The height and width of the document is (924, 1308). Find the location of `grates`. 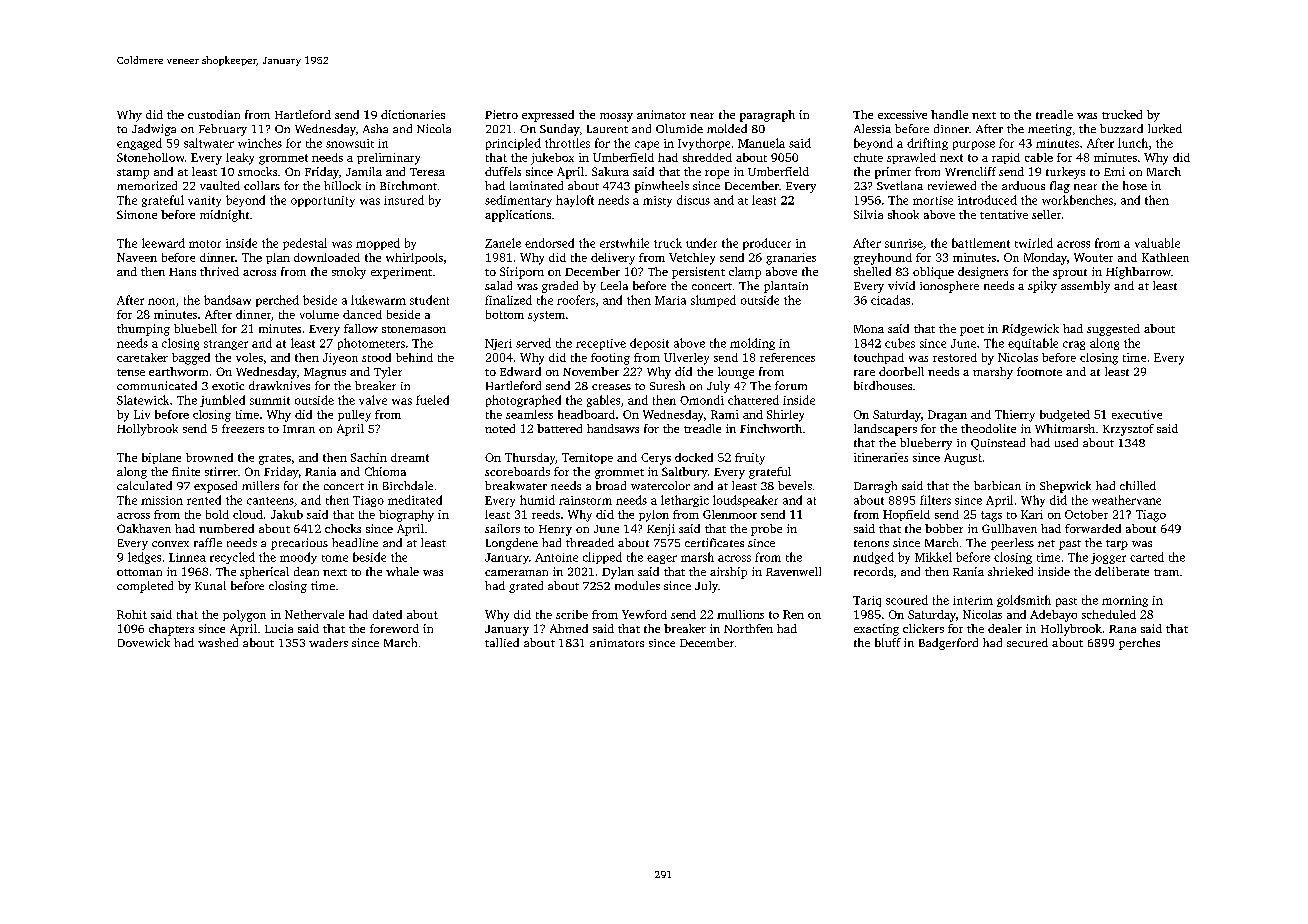

grates is located at coordinates (275, 460).
